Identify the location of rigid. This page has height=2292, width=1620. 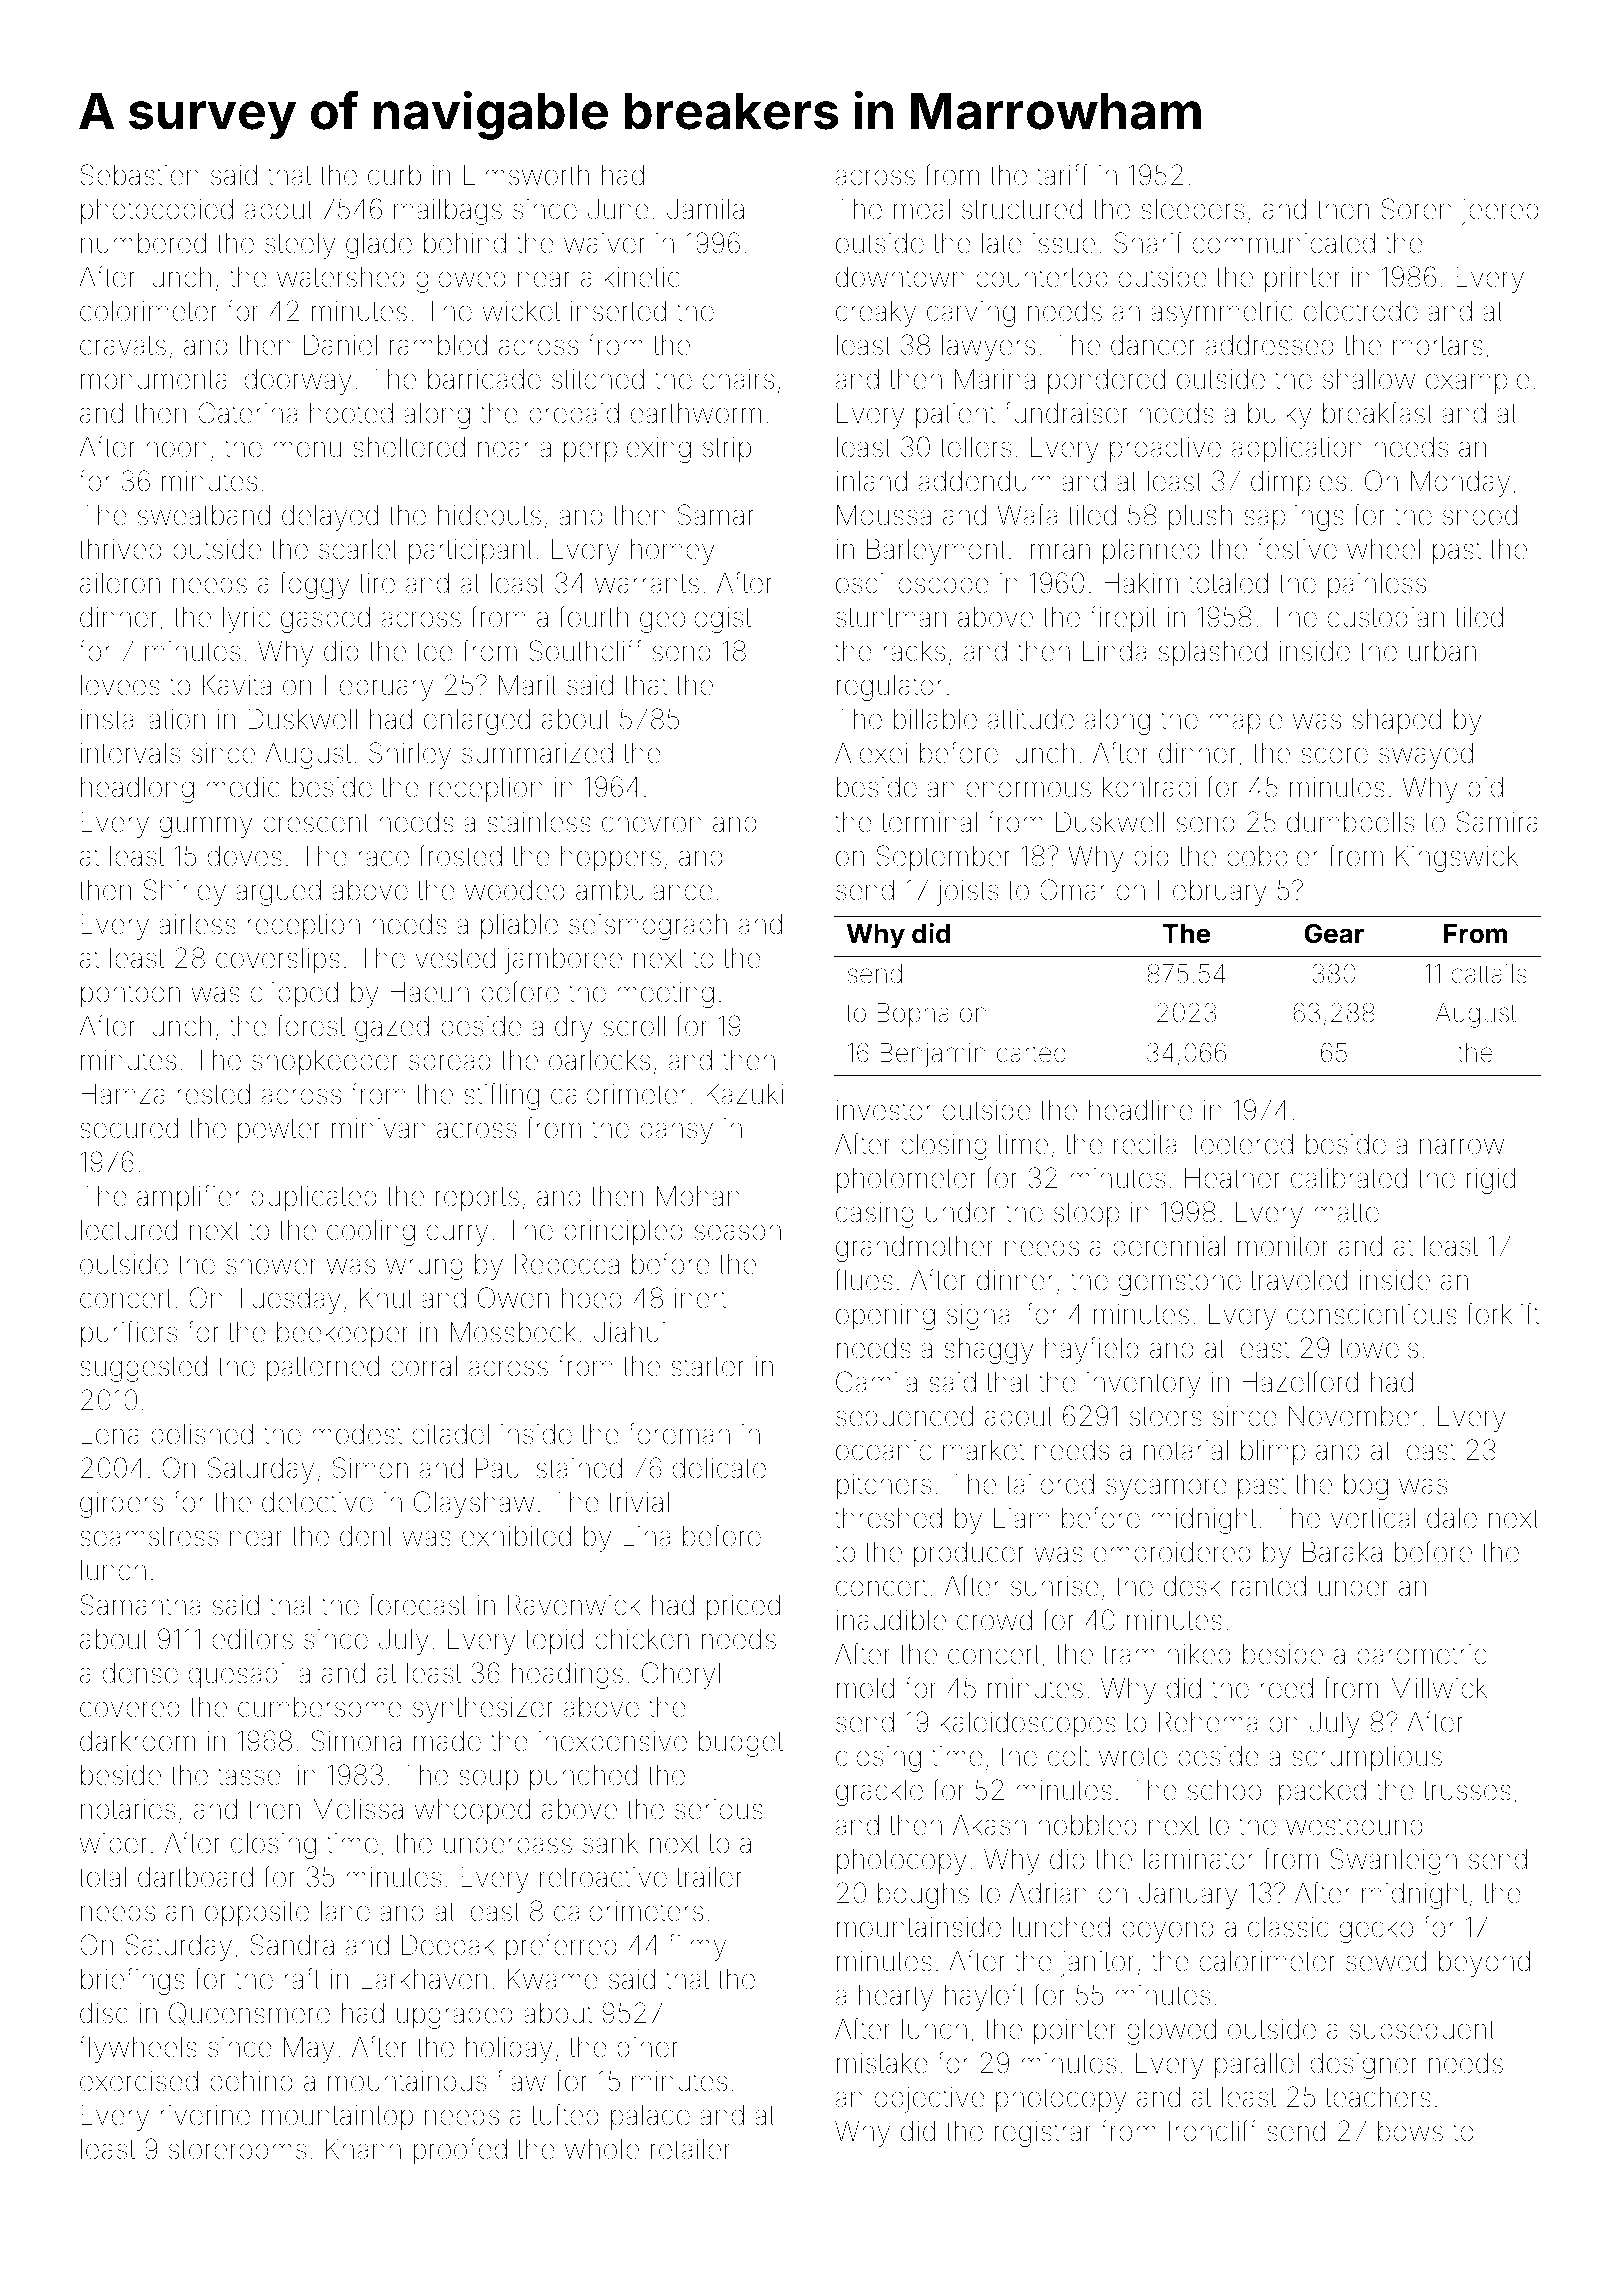
(1491, 1181).
